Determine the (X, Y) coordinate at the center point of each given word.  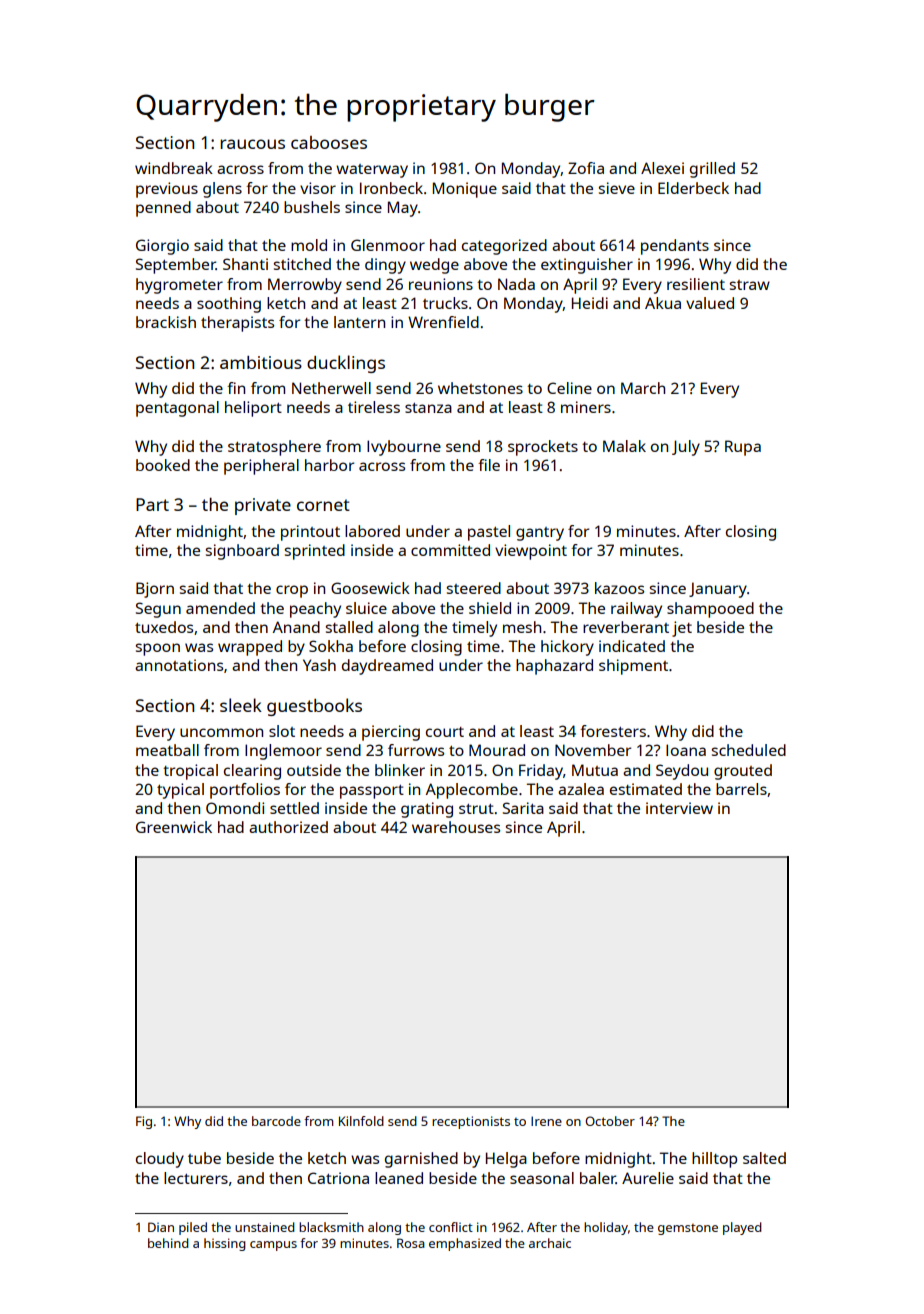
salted (764, 1158)
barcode (276, 1121)
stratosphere (274, 448)
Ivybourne (404, 448)
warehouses (456, 827)
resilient (696, 284)
